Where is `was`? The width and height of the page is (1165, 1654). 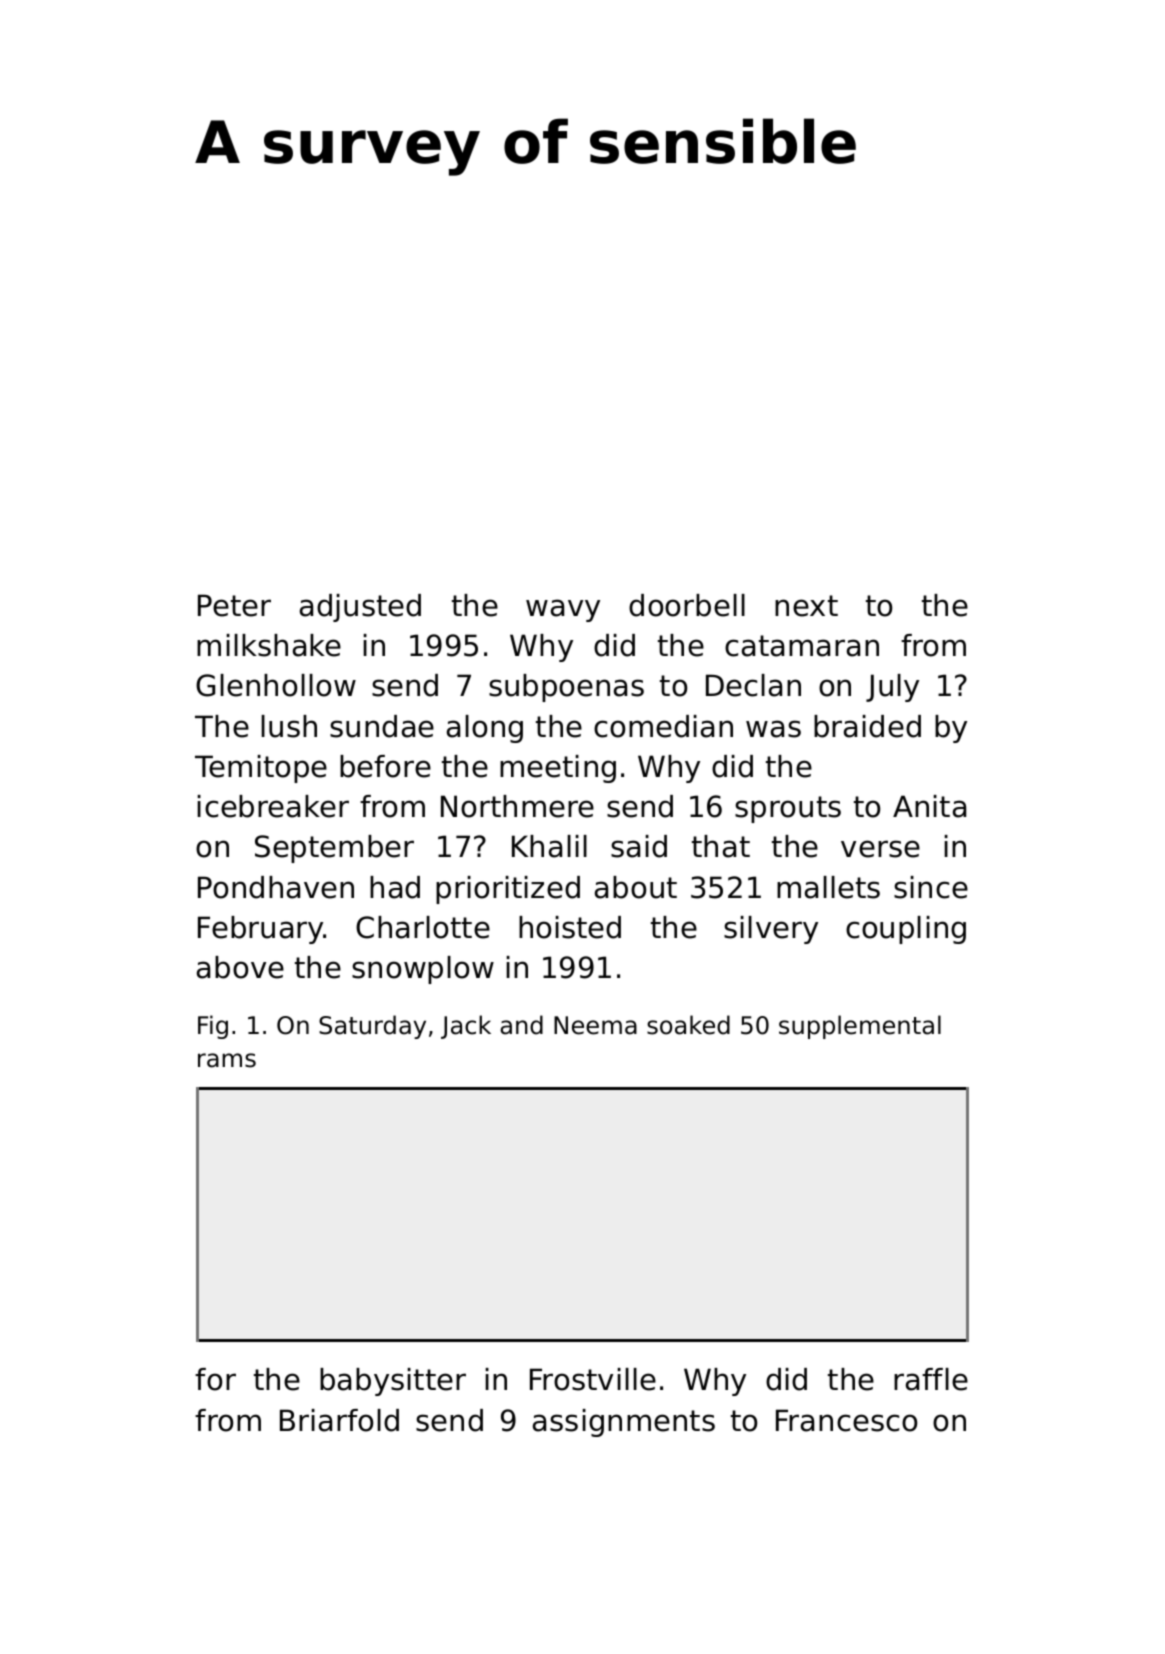
was is located at coordinates (773, 729).
